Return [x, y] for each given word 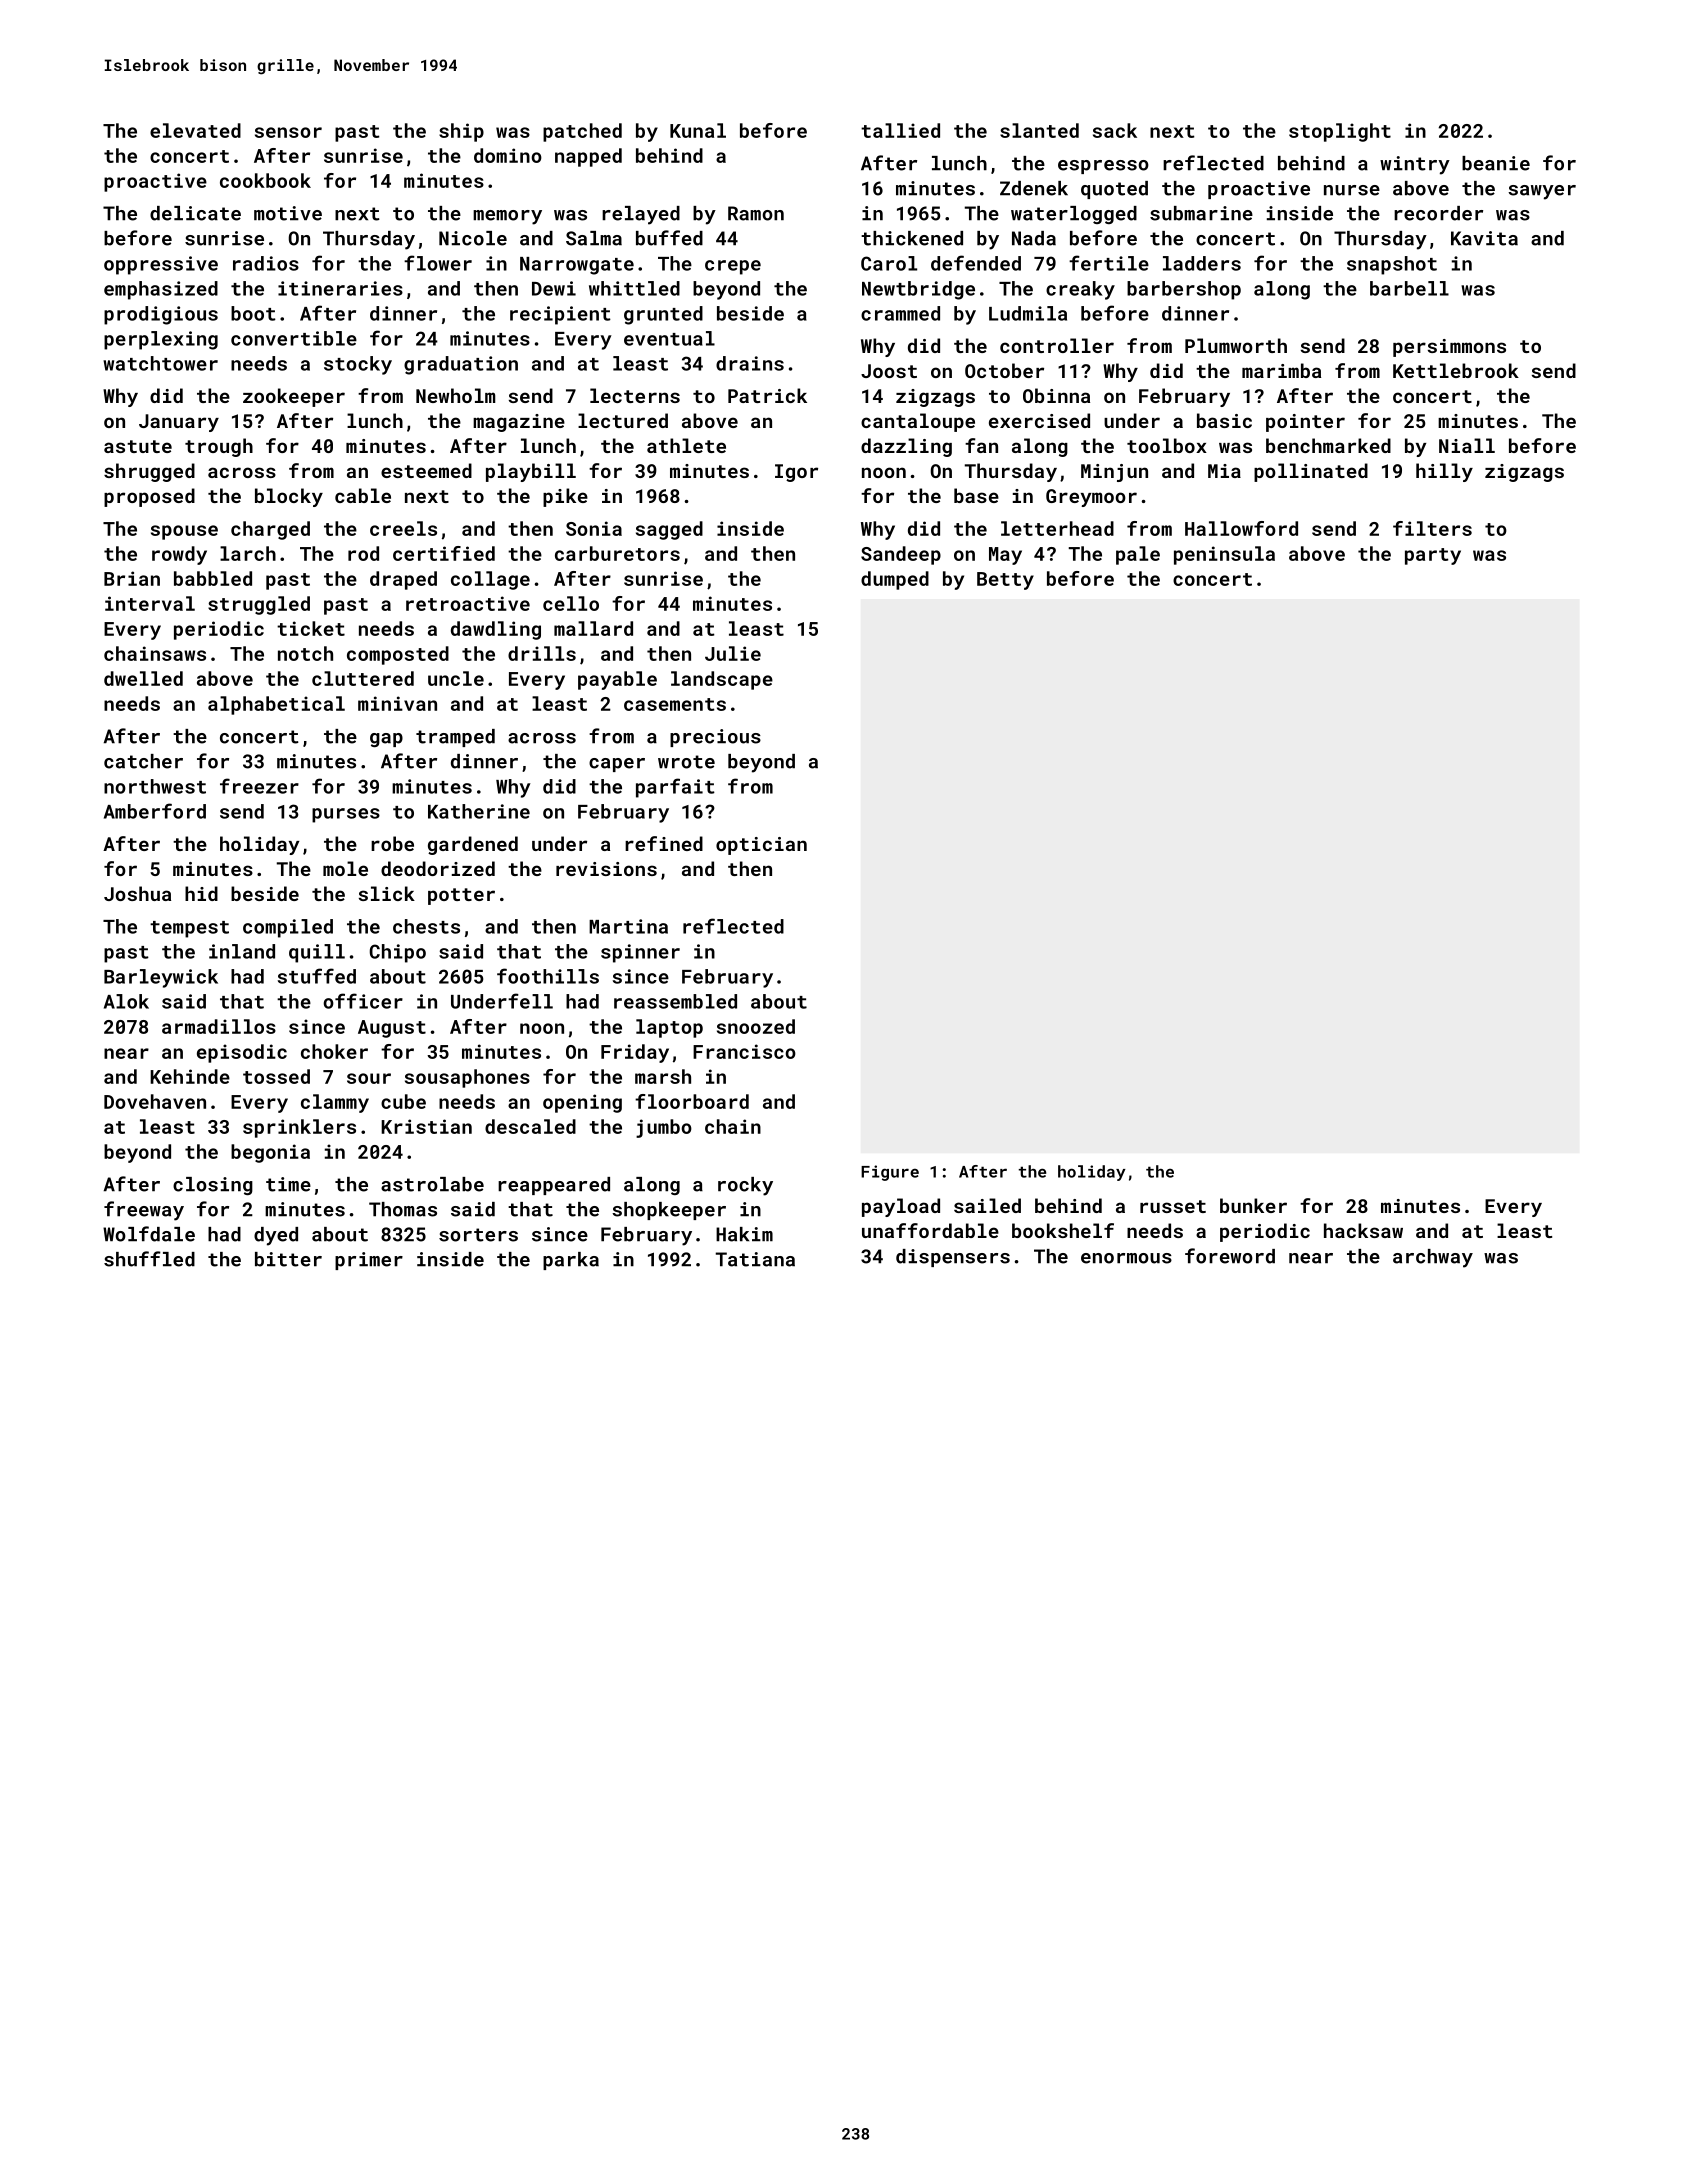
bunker [1253, 1205]
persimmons [1449, 348]
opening [582, 1103]
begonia [270, 1153]
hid [201, 893]
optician [761, 846]
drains [750, 363]
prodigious [161, 315]
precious [715, 738]
